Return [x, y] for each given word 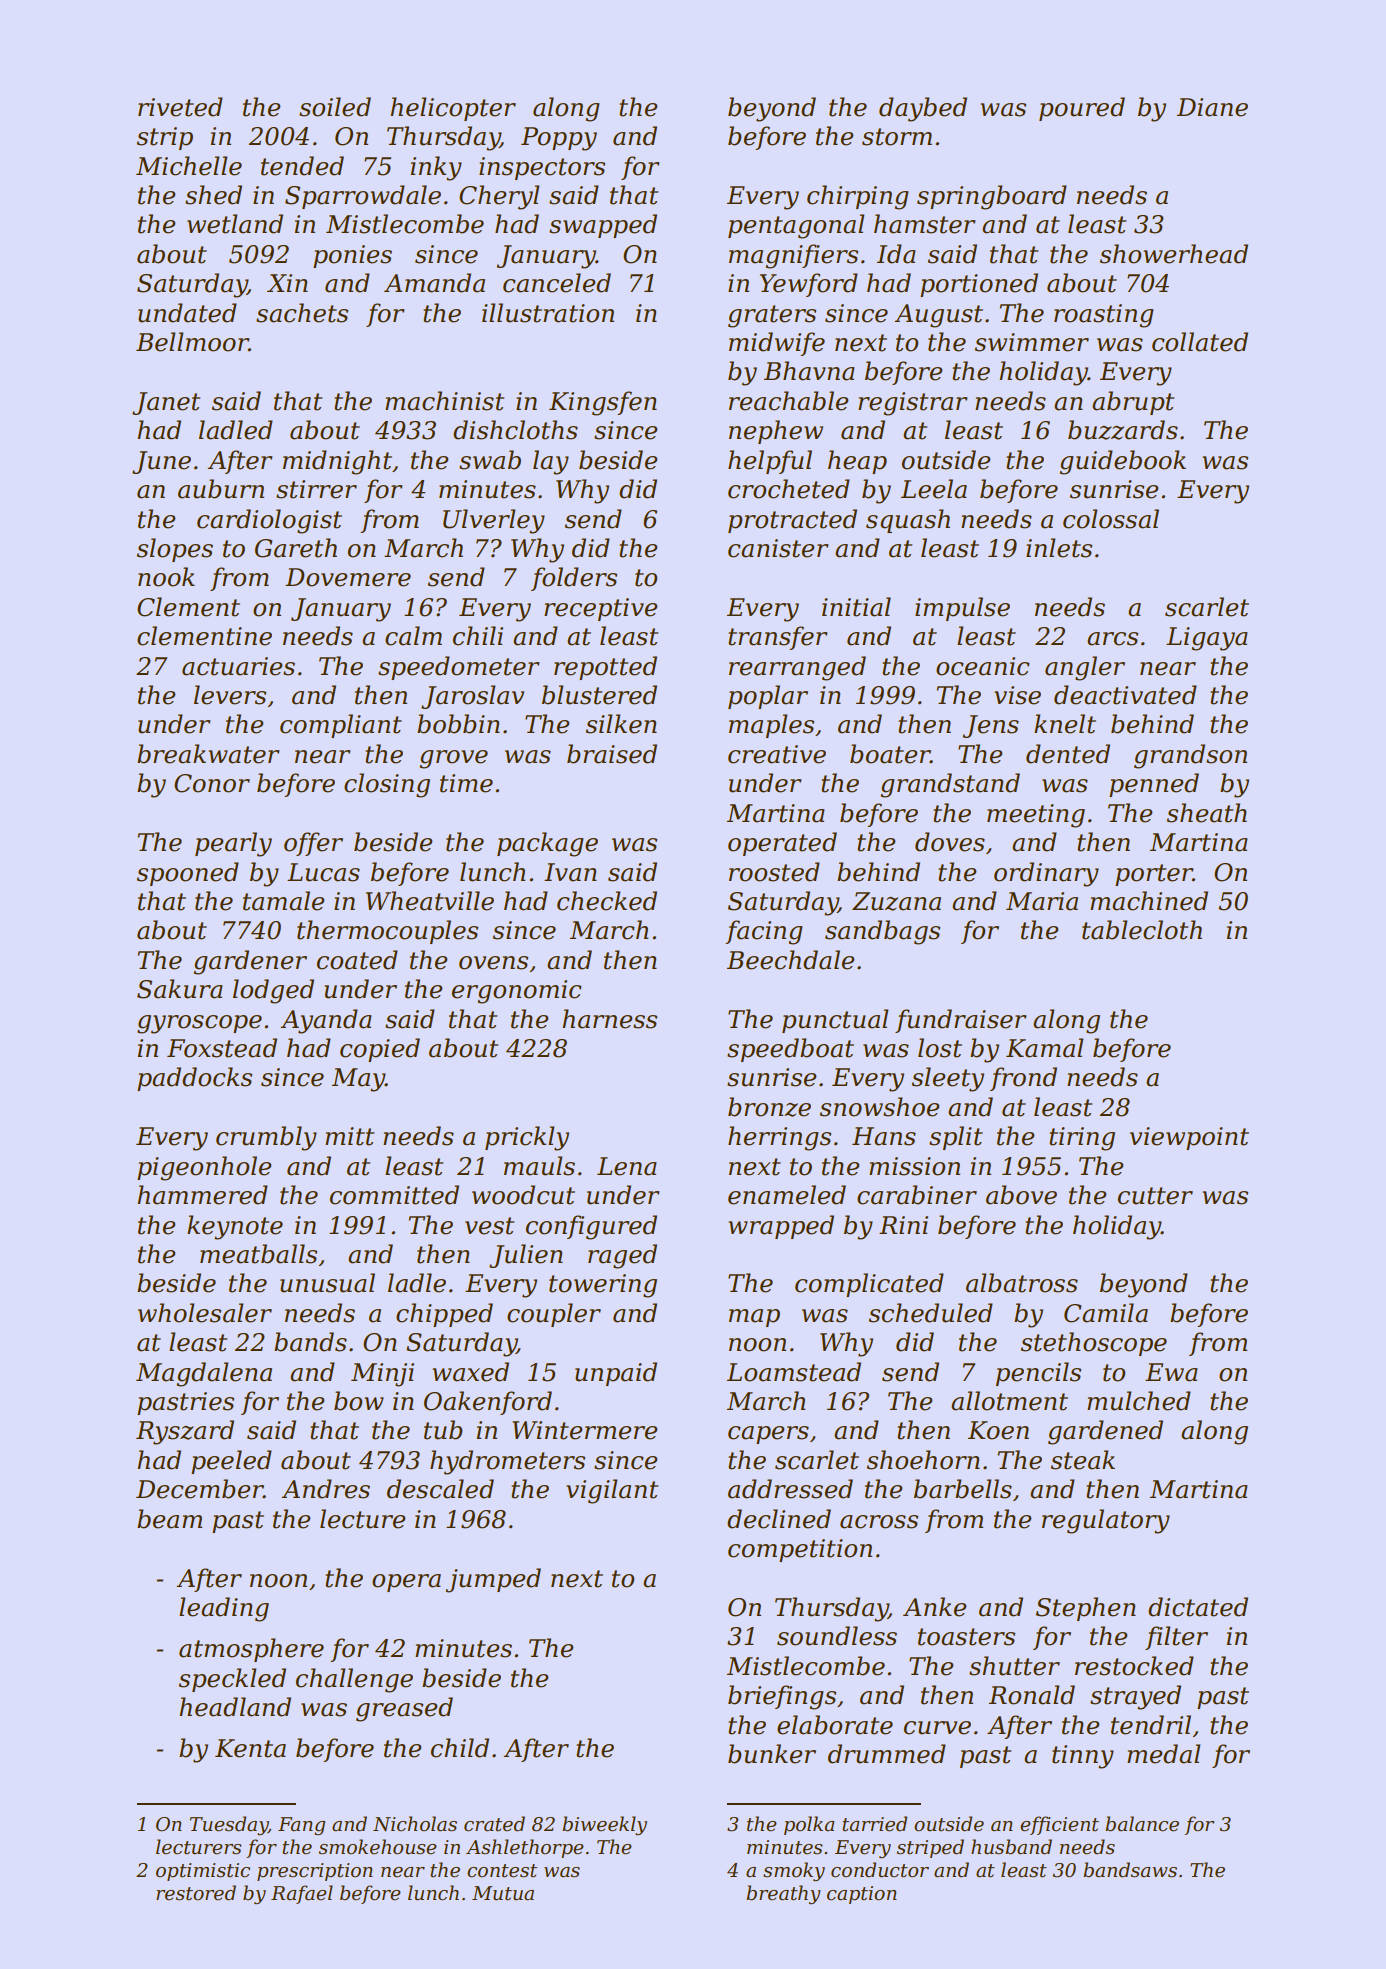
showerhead [1174, 254]
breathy [783, 1894]
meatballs [258, 1254]
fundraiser [961, 1021]
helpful [770, 462]
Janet [166, 403]
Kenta [250, 1748]
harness [609, 1019]
